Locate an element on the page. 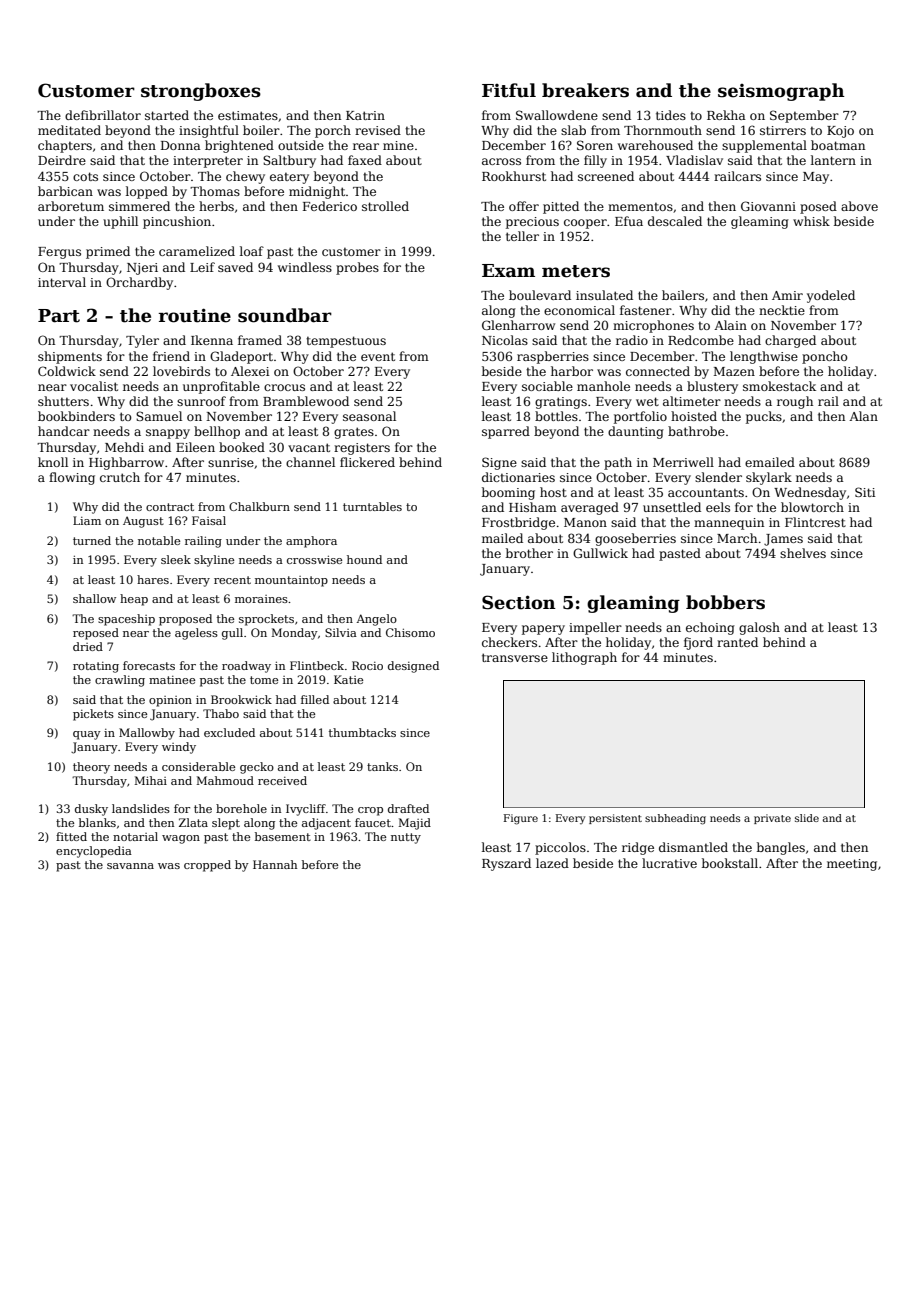 The width and height of the image is (924, 1308). simmered is located at coordinates (139, 206).
